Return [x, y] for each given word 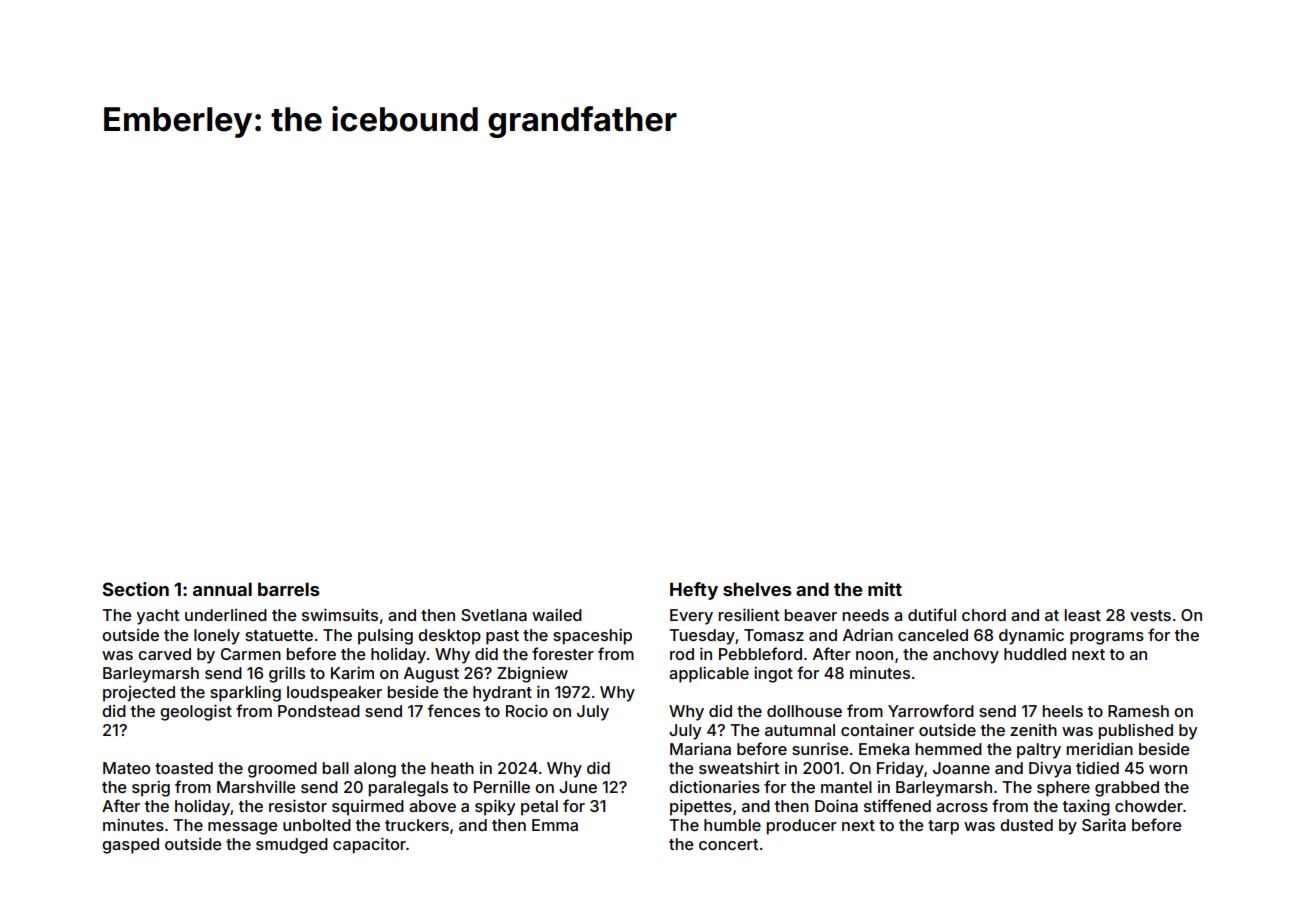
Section [135, 589]
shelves [757, 589]
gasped [130, 846]
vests [1150, 615]
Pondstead [319, 711]
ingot [773, 674]
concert [728, 844]
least [1082, 615]
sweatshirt [739, 767]
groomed [282, 770]
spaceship [592, 636]
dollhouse [804, 711]
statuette [279, 635]
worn [1168, 769]
